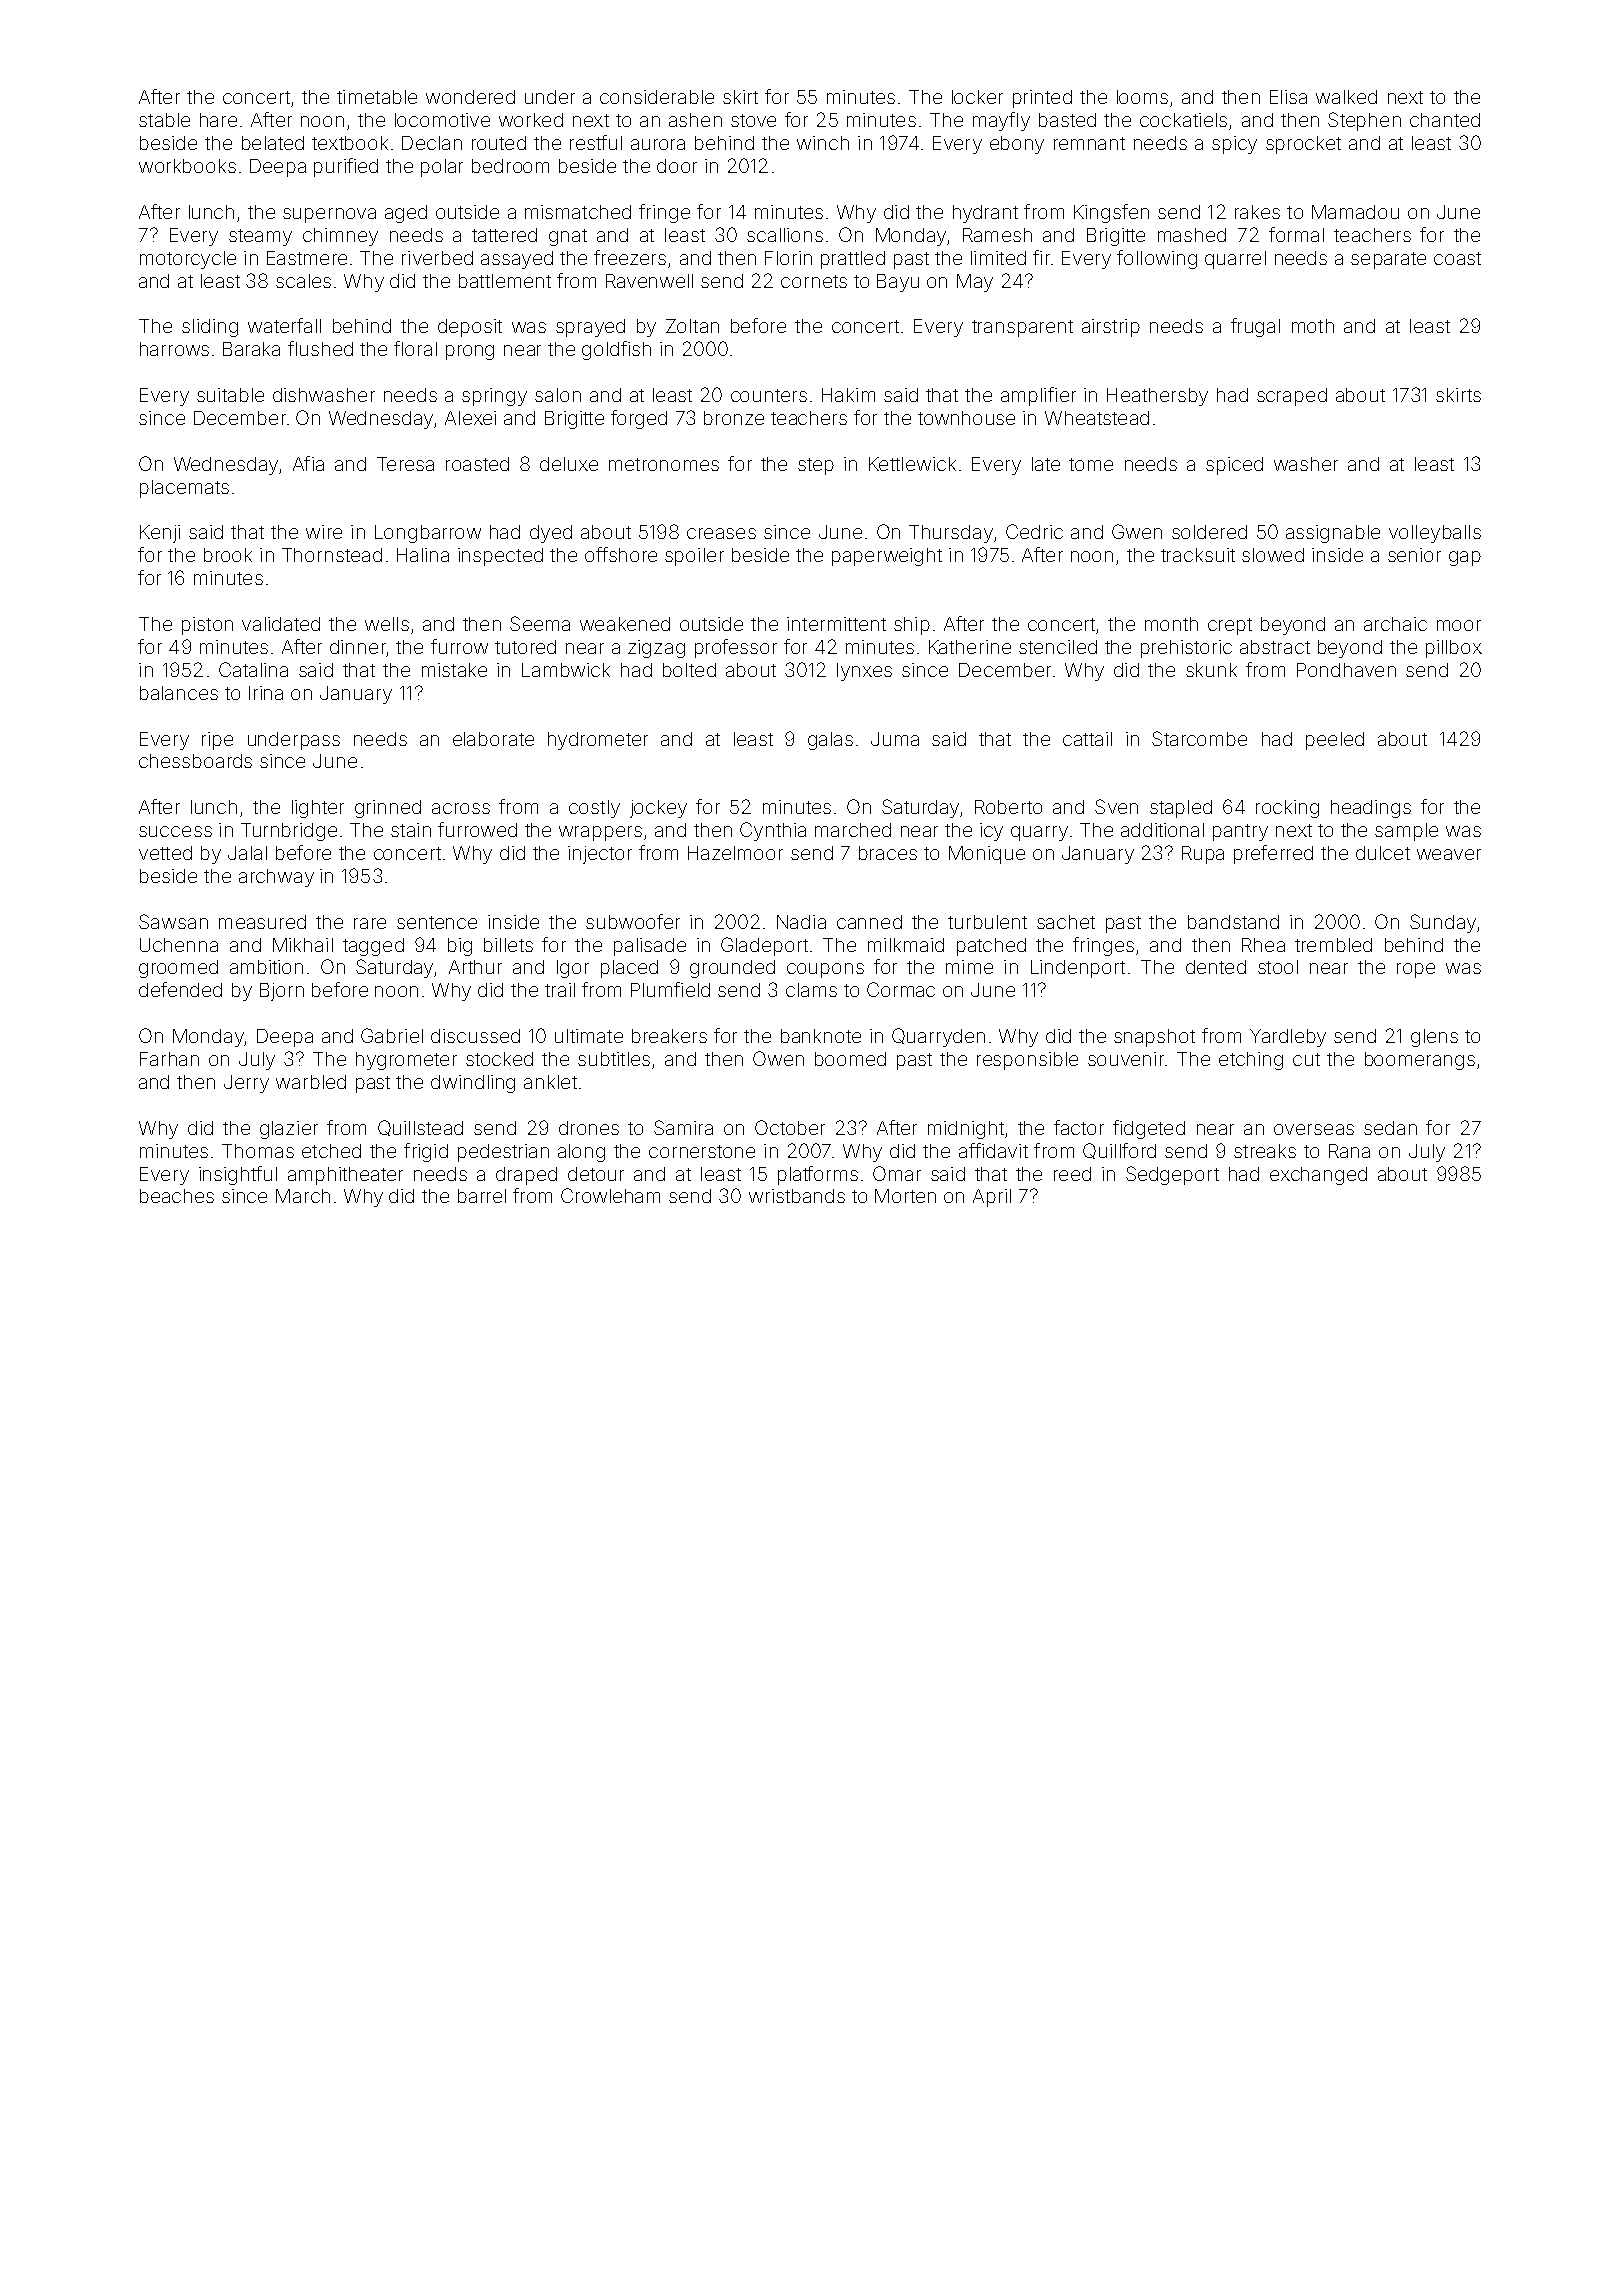  I want to click on Rhea, so click(1263, 945).
